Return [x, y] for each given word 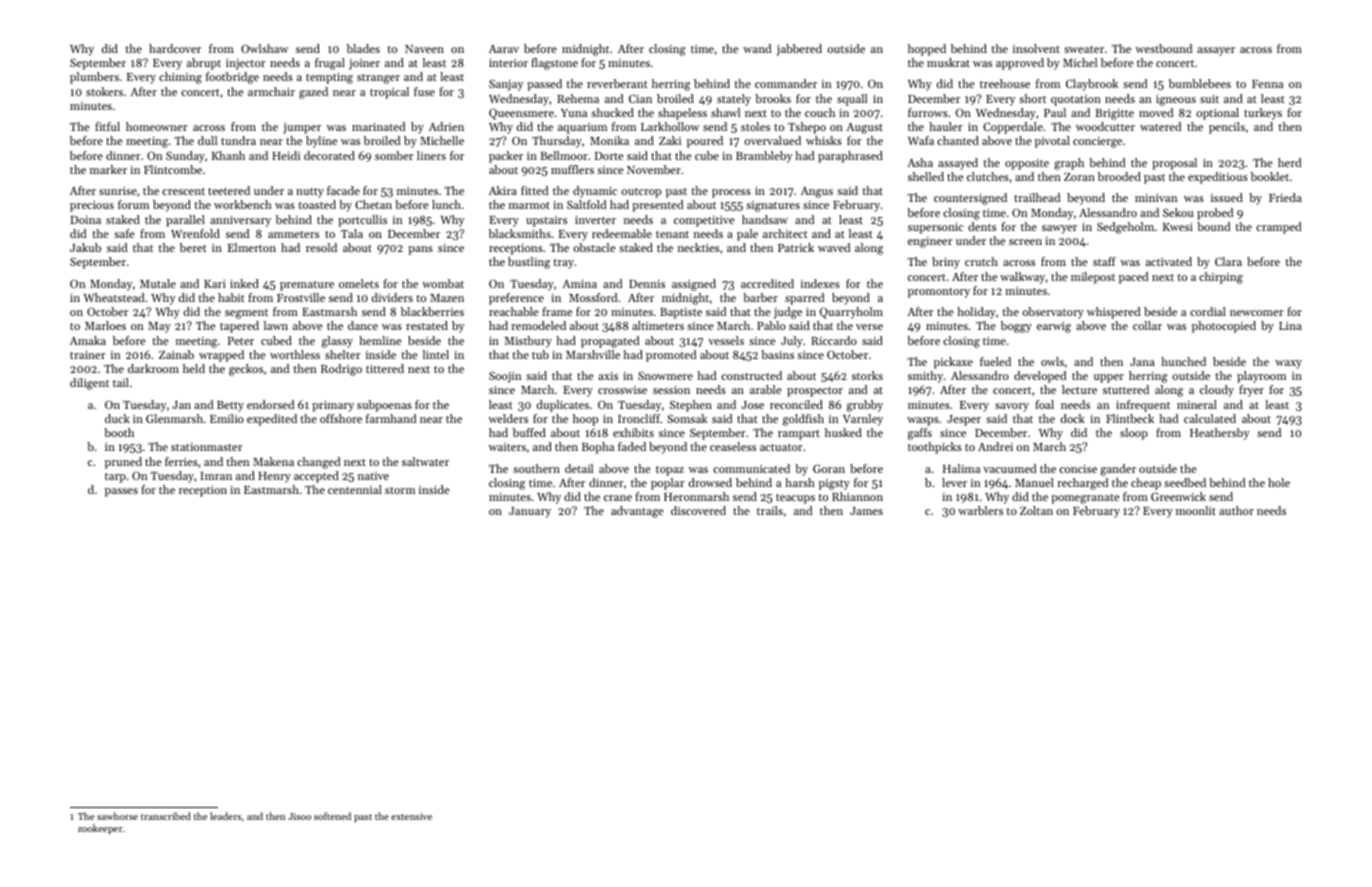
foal [1044, 404]
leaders [225, 816]
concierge [1097, 142]
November [654, 169]
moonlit [1196, 510]
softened [332, 816]
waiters [507, 447]
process [731, 193]
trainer [87, 355]
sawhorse [117, 816]
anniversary [240, 221]
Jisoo [299, 816]
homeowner [156, 126]
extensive [411, 816]
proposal [1174, 164]
